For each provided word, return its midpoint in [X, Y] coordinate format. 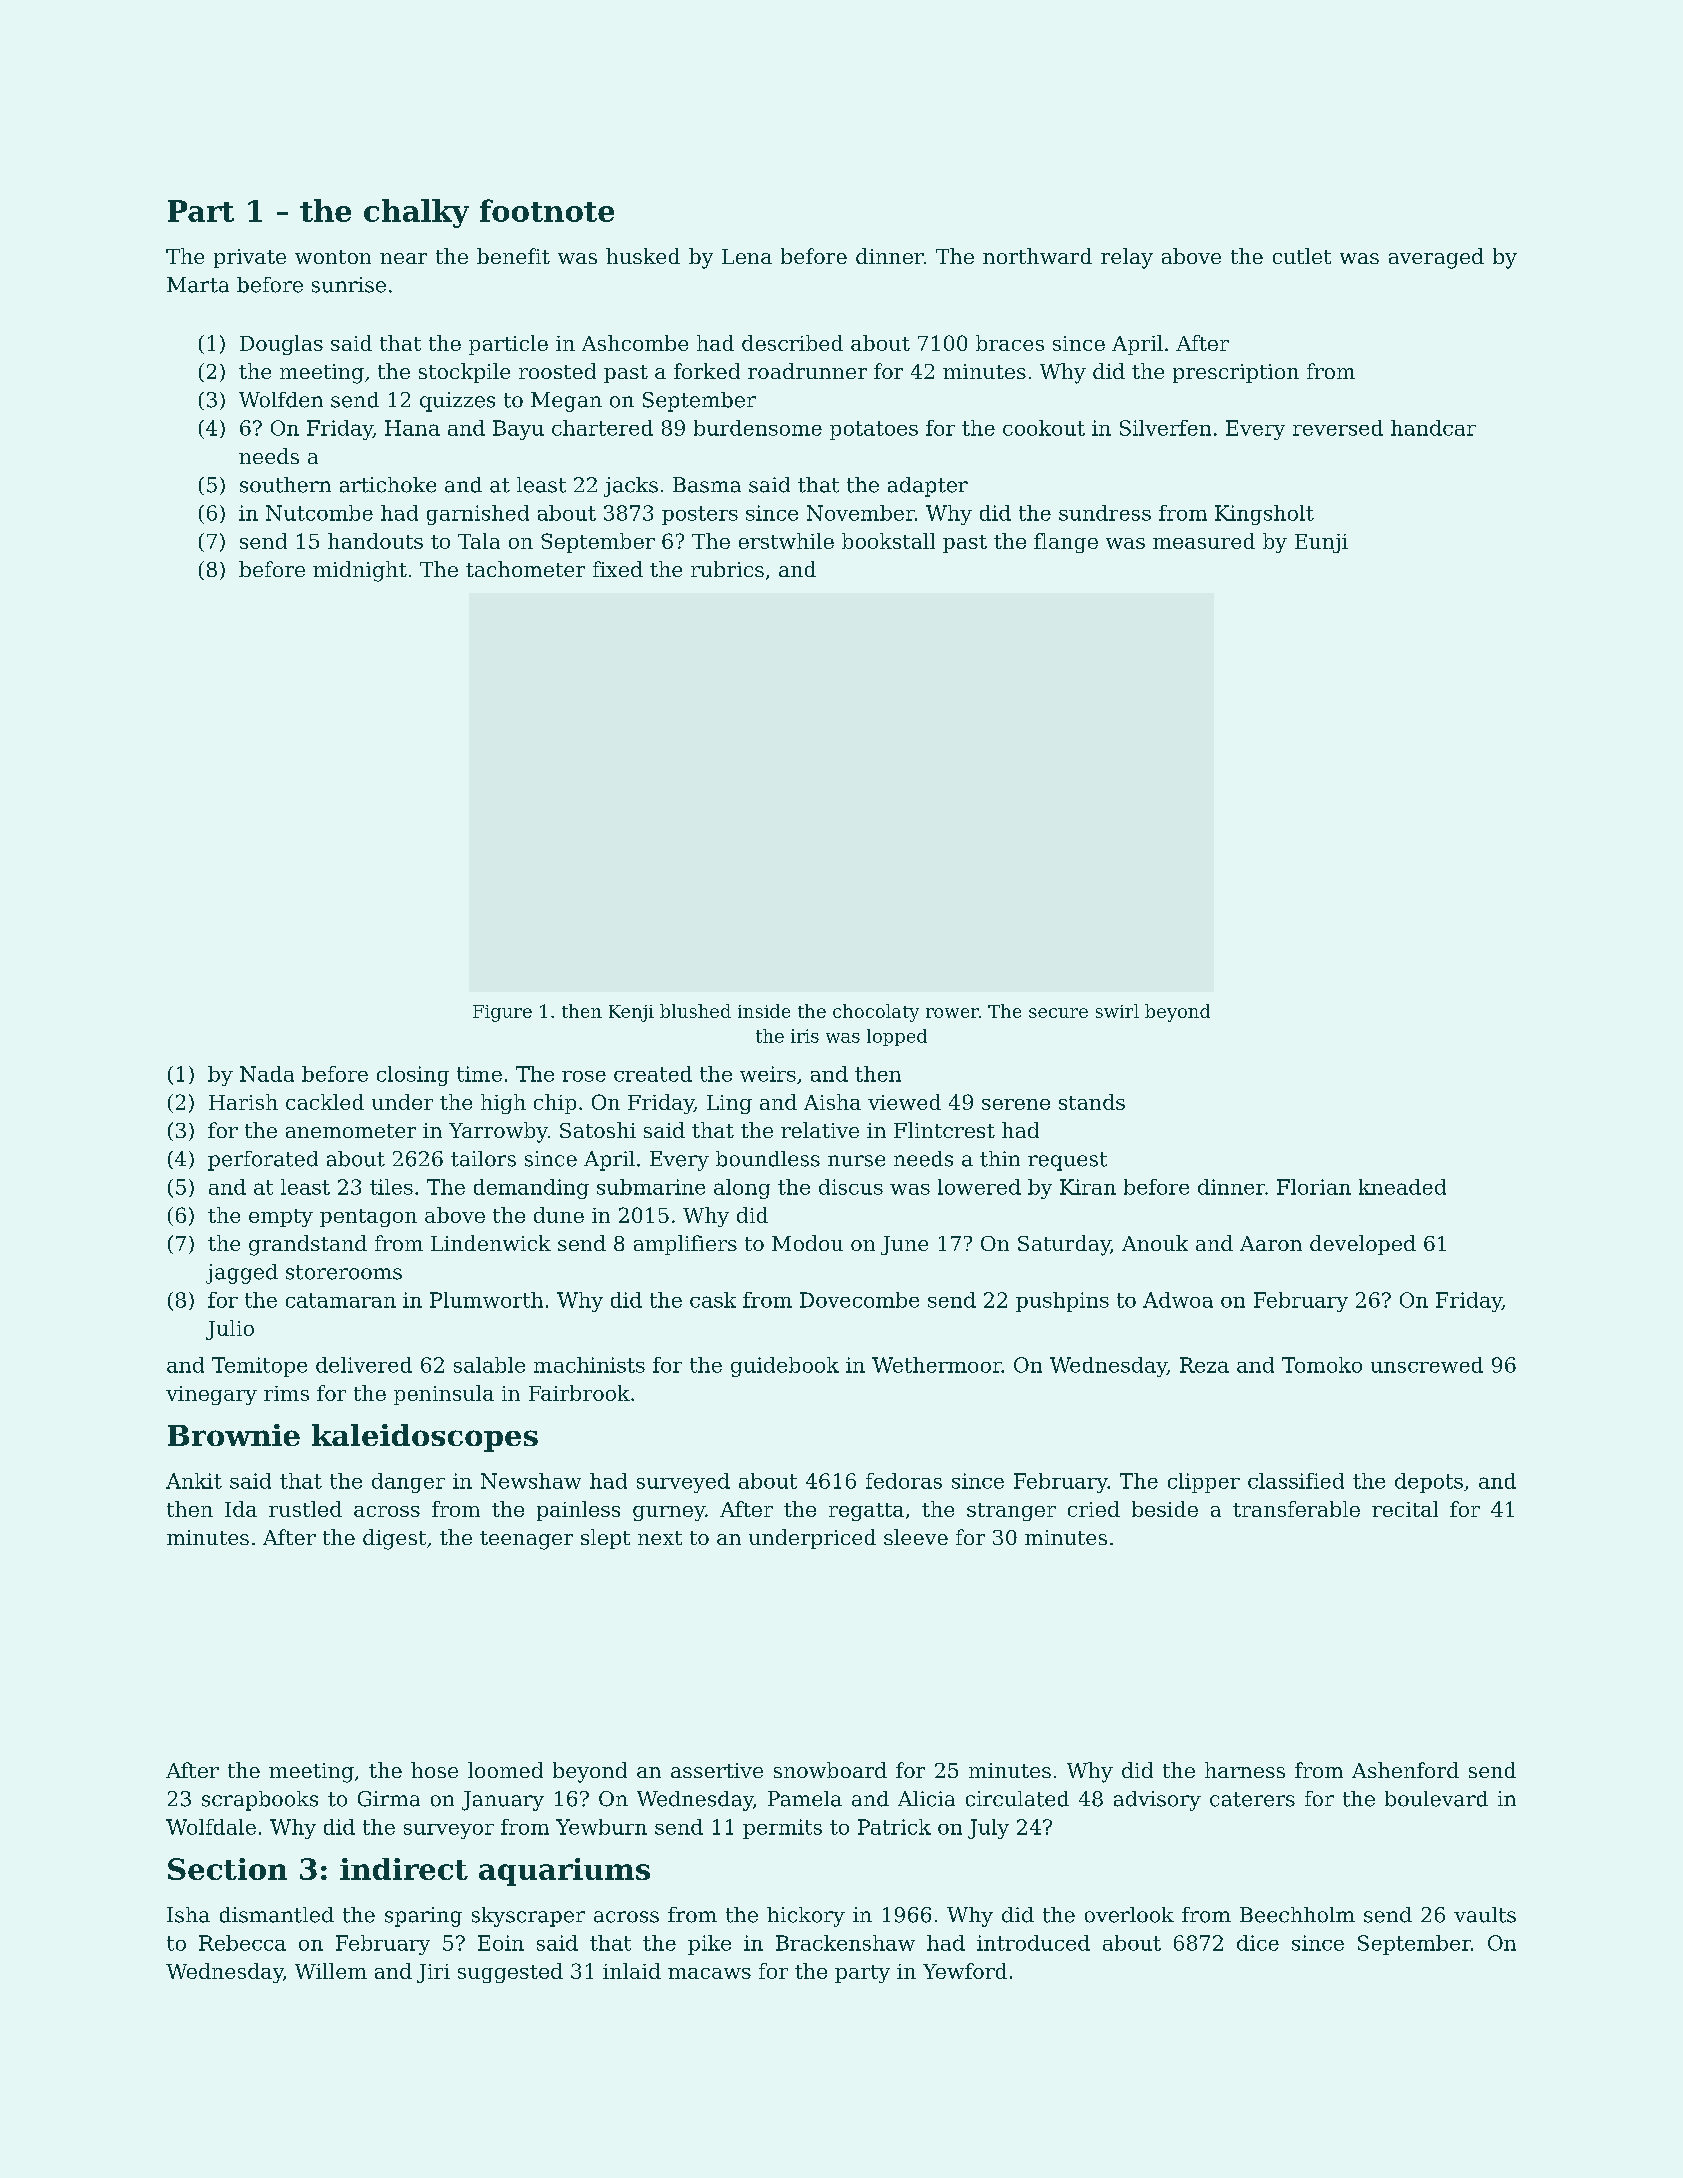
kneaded [1402, 1187]
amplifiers [685, 1245]
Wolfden [281, 400]
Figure [502, 1013]
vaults [1485, 1915]
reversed [1338, 428]
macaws [709, 1973]
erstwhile [786, 541]
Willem [331, 1971]
